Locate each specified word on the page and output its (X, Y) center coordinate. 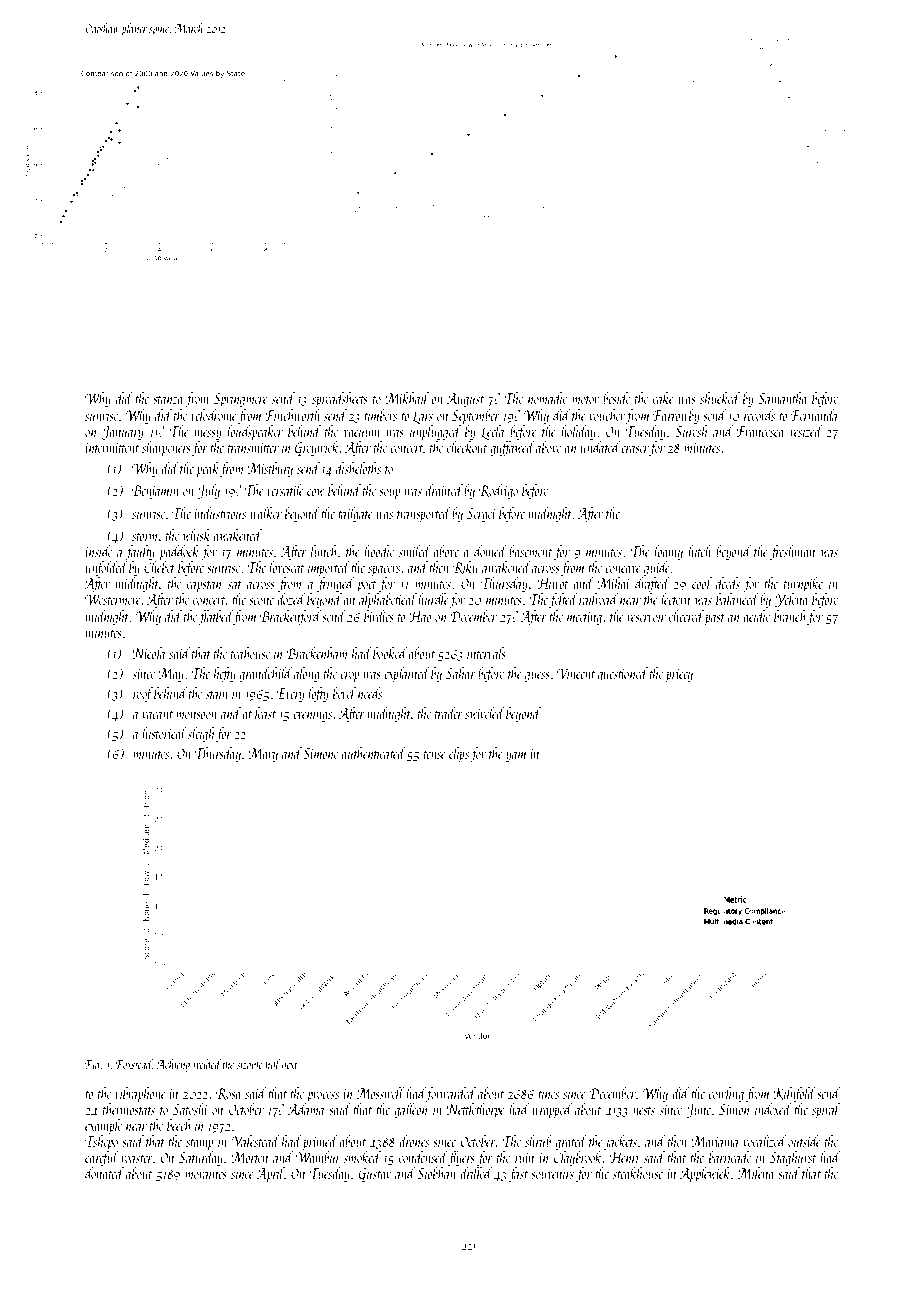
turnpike (803, 584)
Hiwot (552, 583)
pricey (679, 675)
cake (663, 398)
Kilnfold (794, 1094)
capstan (204, 586)
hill (272, 1064)
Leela (492, 432)
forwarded (451, 1094)
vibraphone (140, 1094)
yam (516, 757)
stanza (168, 400)
